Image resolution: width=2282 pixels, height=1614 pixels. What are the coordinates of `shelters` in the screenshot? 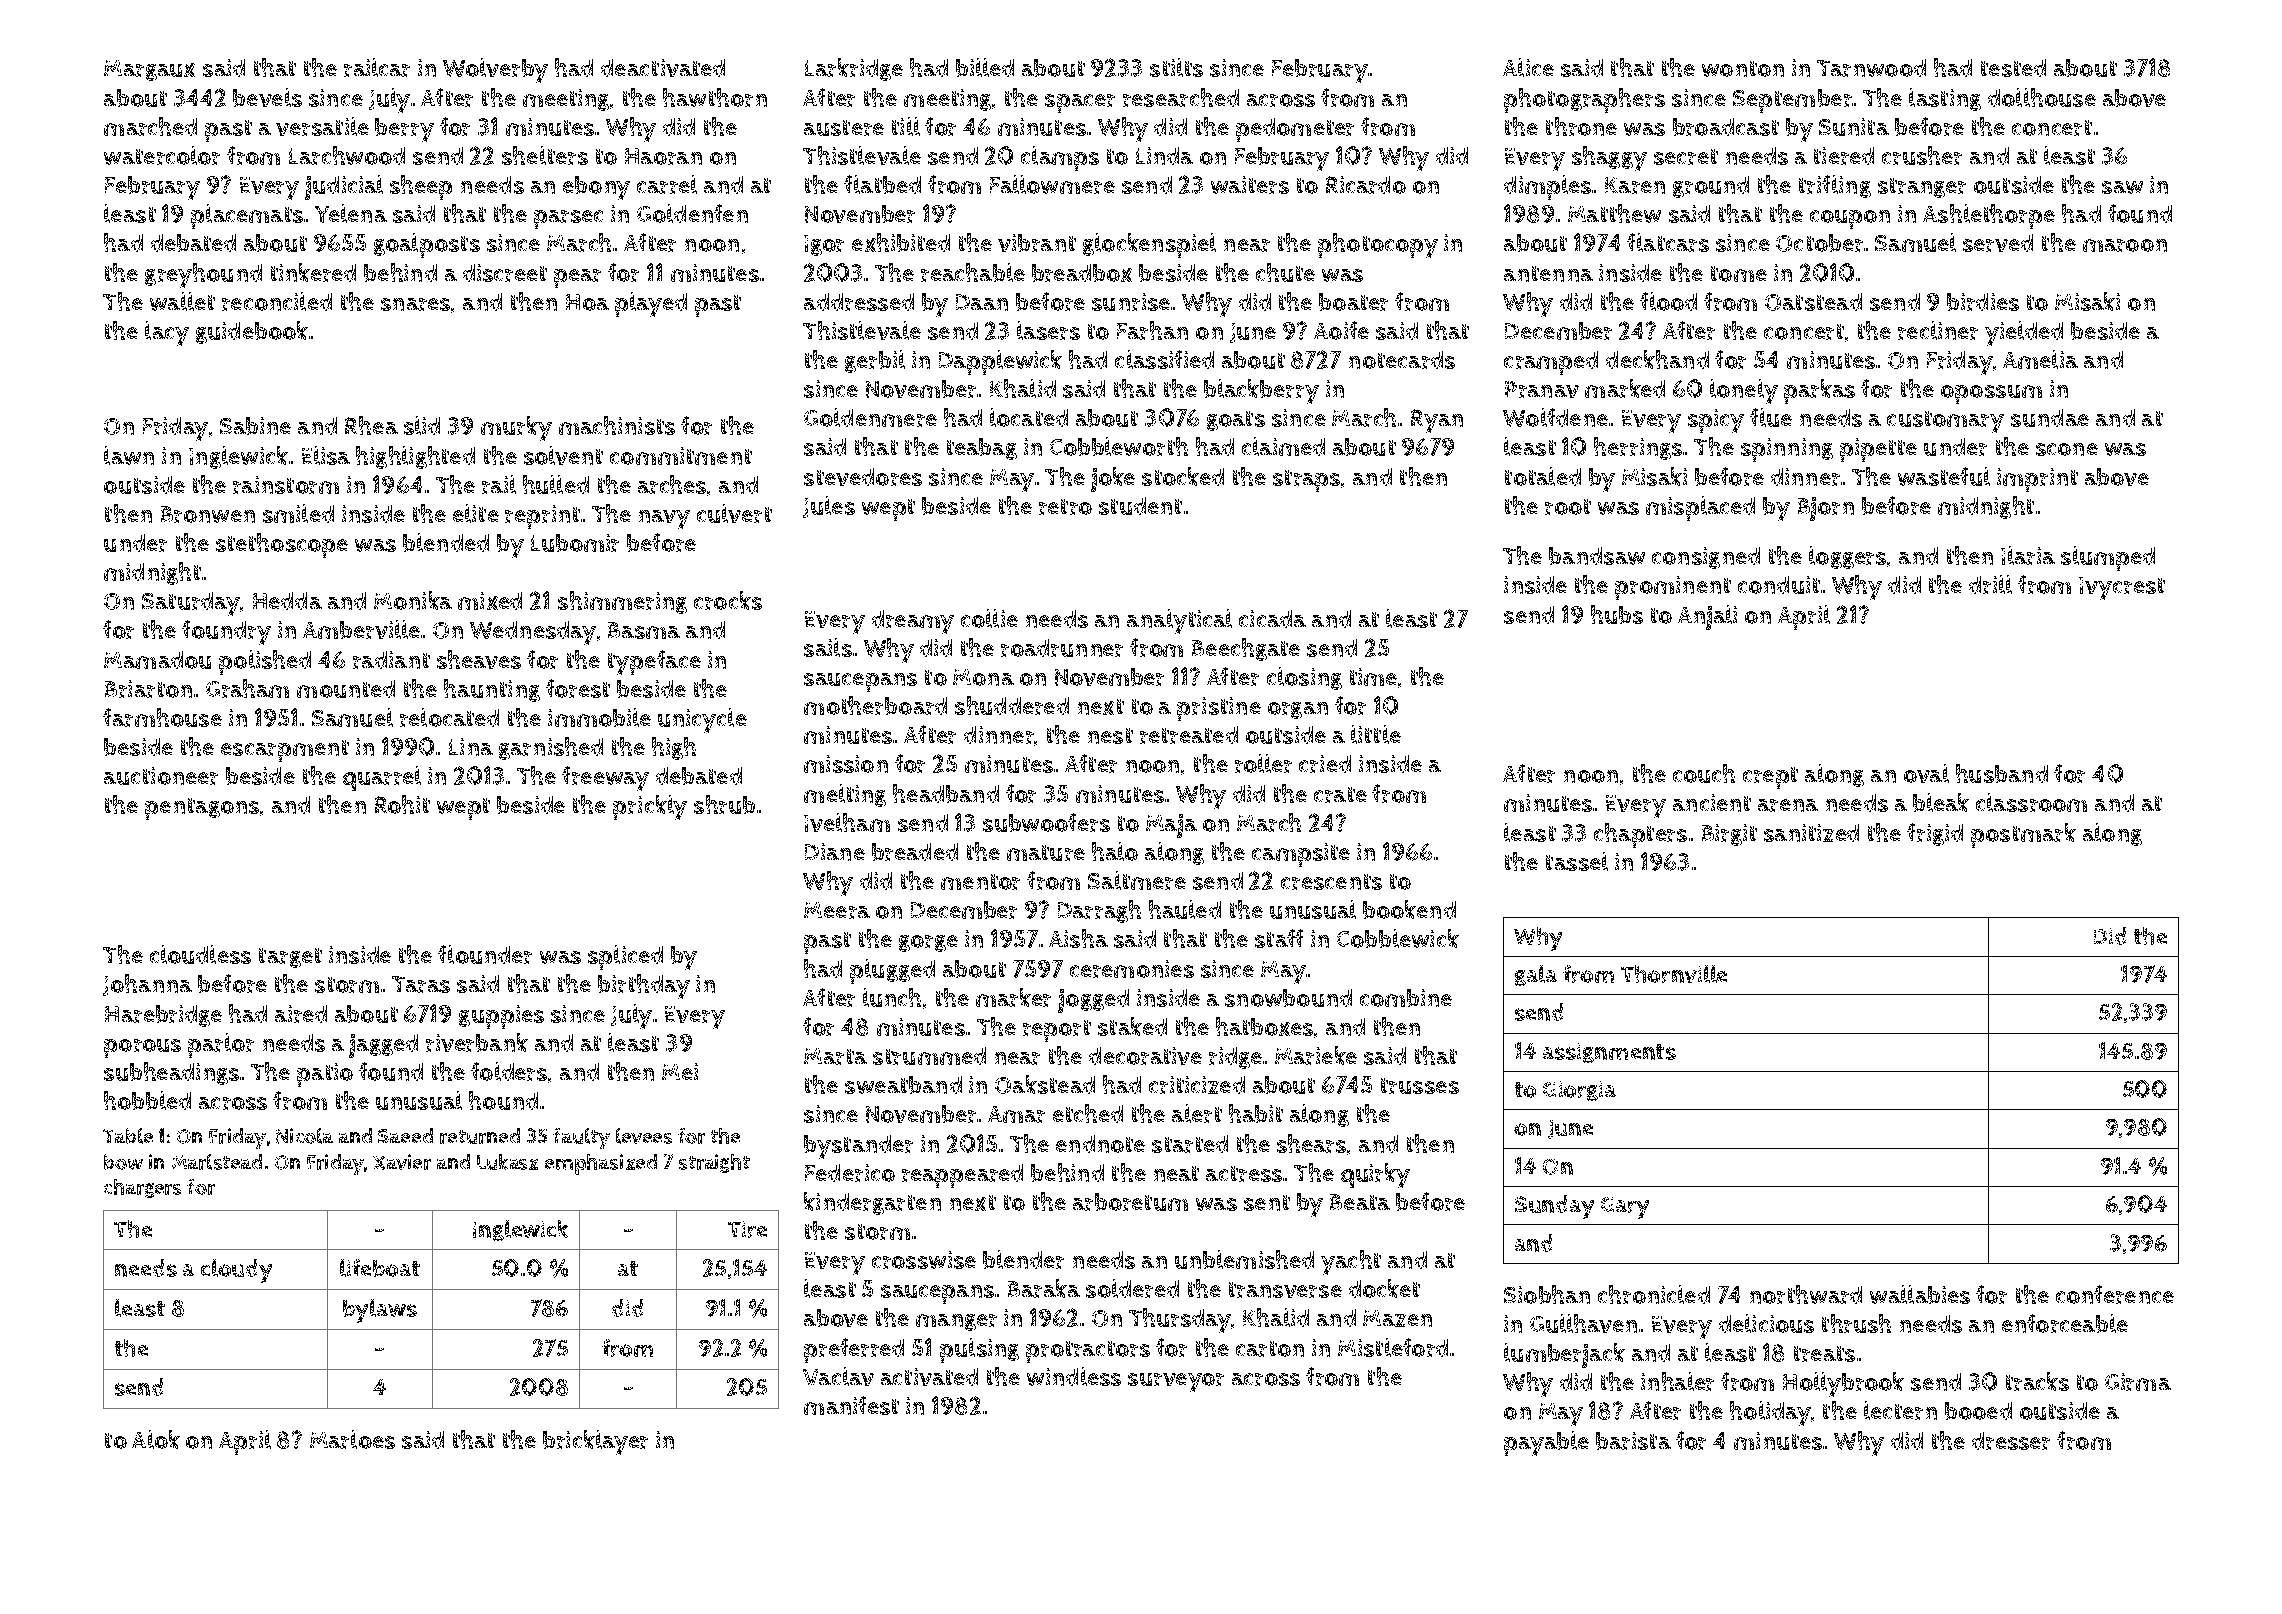 It's located at (545, 155).
